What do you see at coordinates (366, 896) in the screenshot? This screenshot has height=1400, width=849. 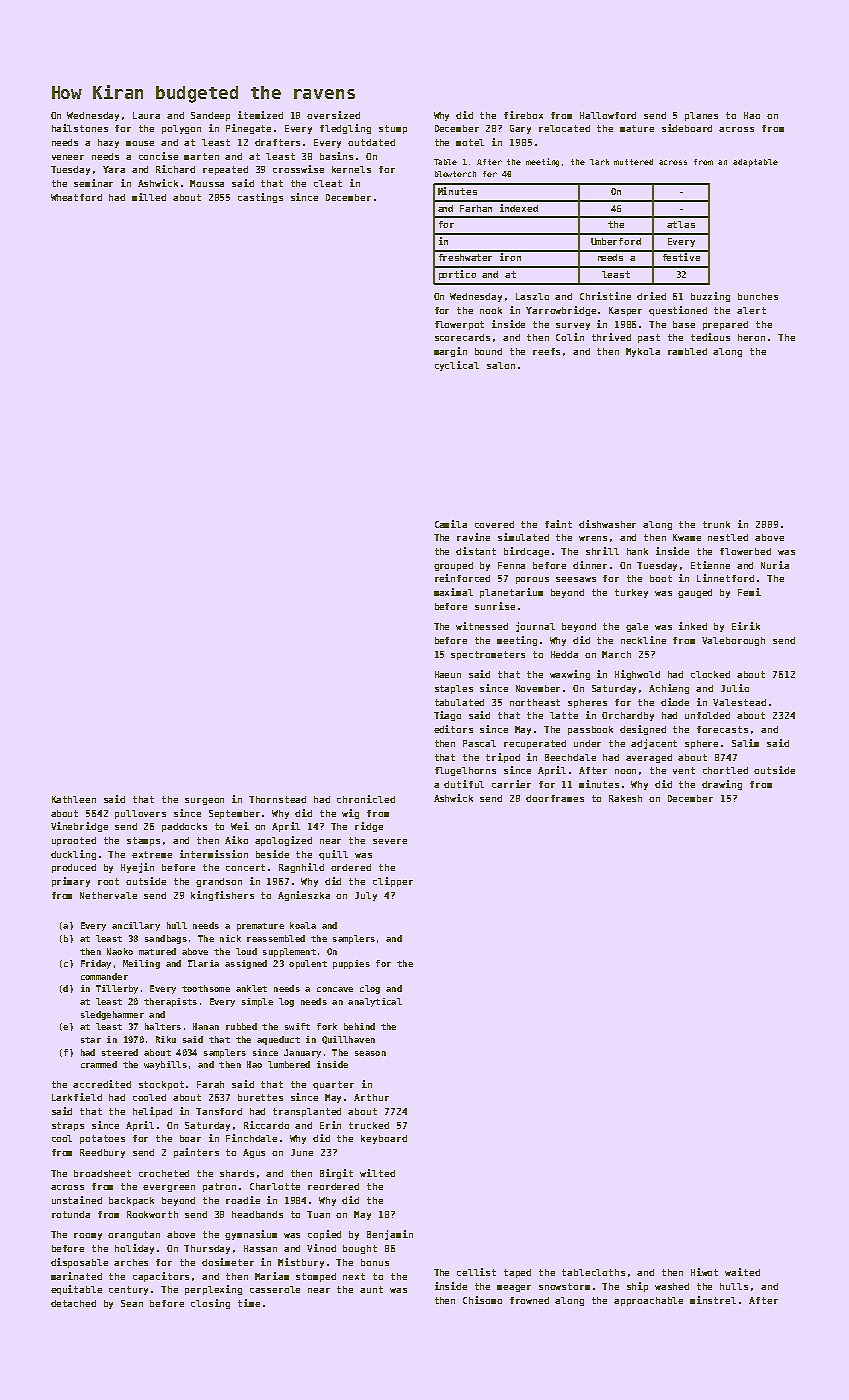 I see `July` at bounding box center [366, 896].
